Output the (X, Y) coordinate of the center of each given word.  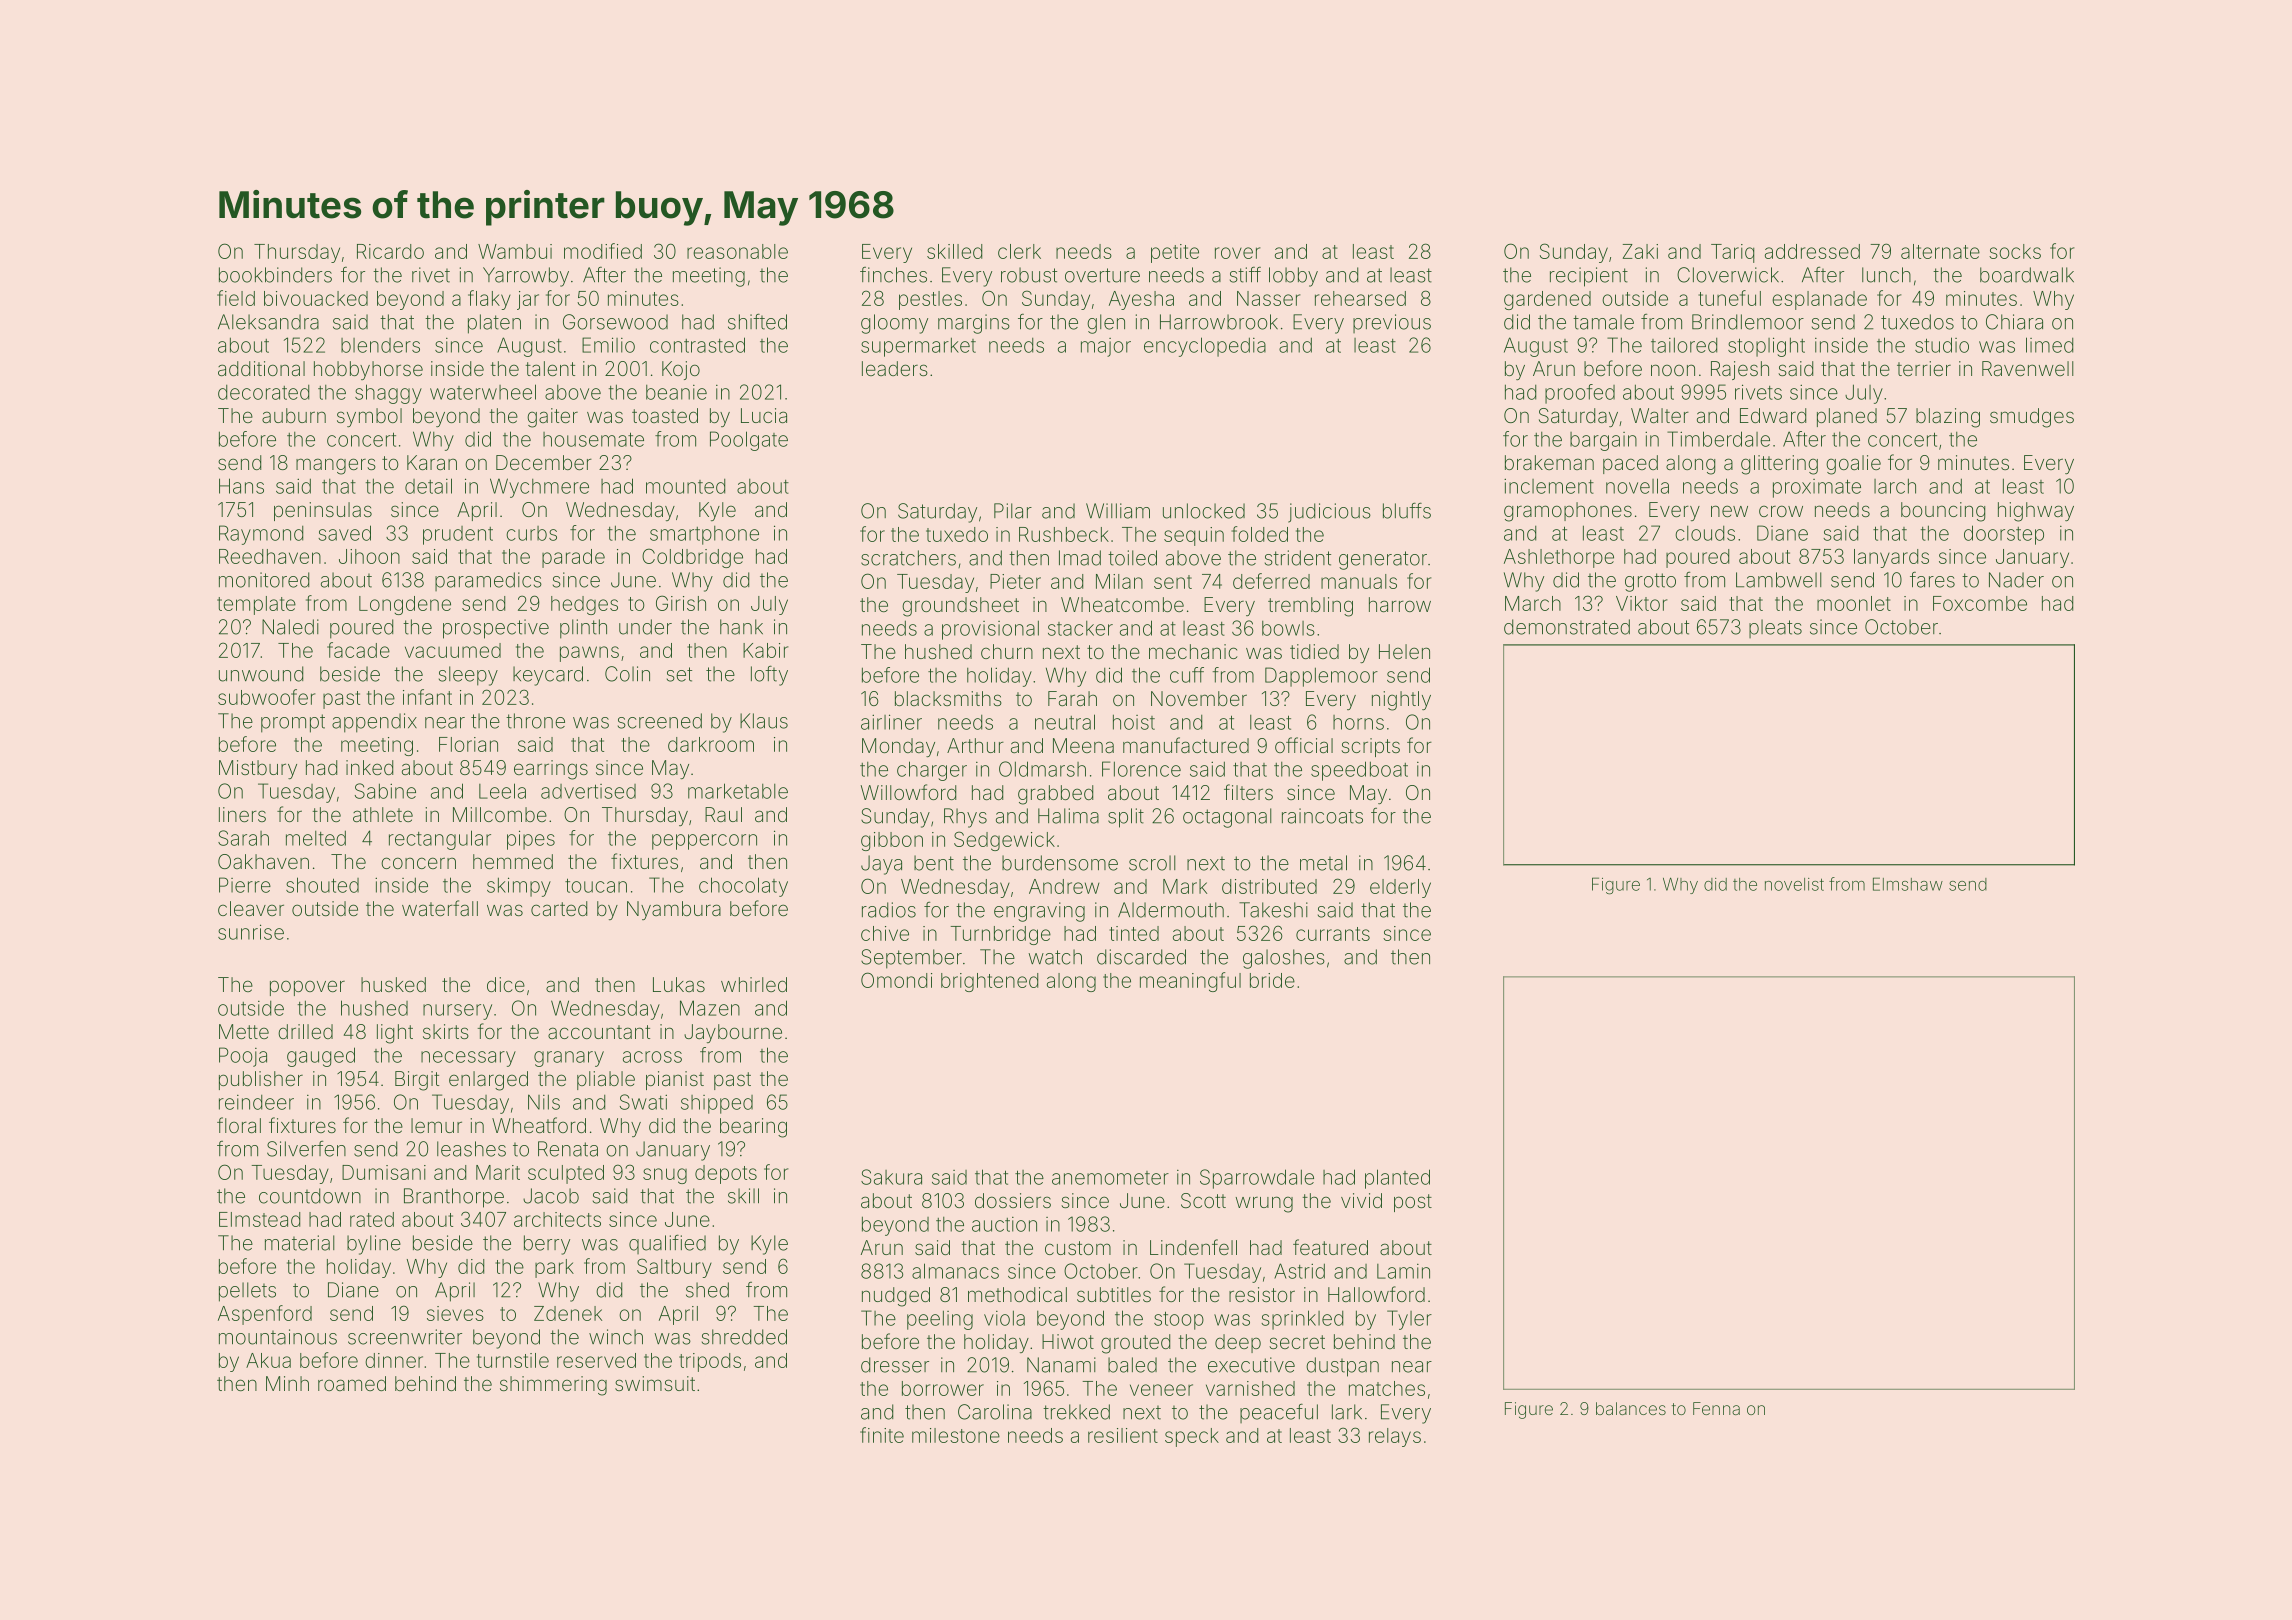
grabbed (1055, 795)
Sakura (891, 1177)
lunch (1886, 275)
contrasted (697, 345)
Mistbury (258, 769)
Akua (268, 1360)
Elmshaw (1908, 884)
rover (1237, 253)
